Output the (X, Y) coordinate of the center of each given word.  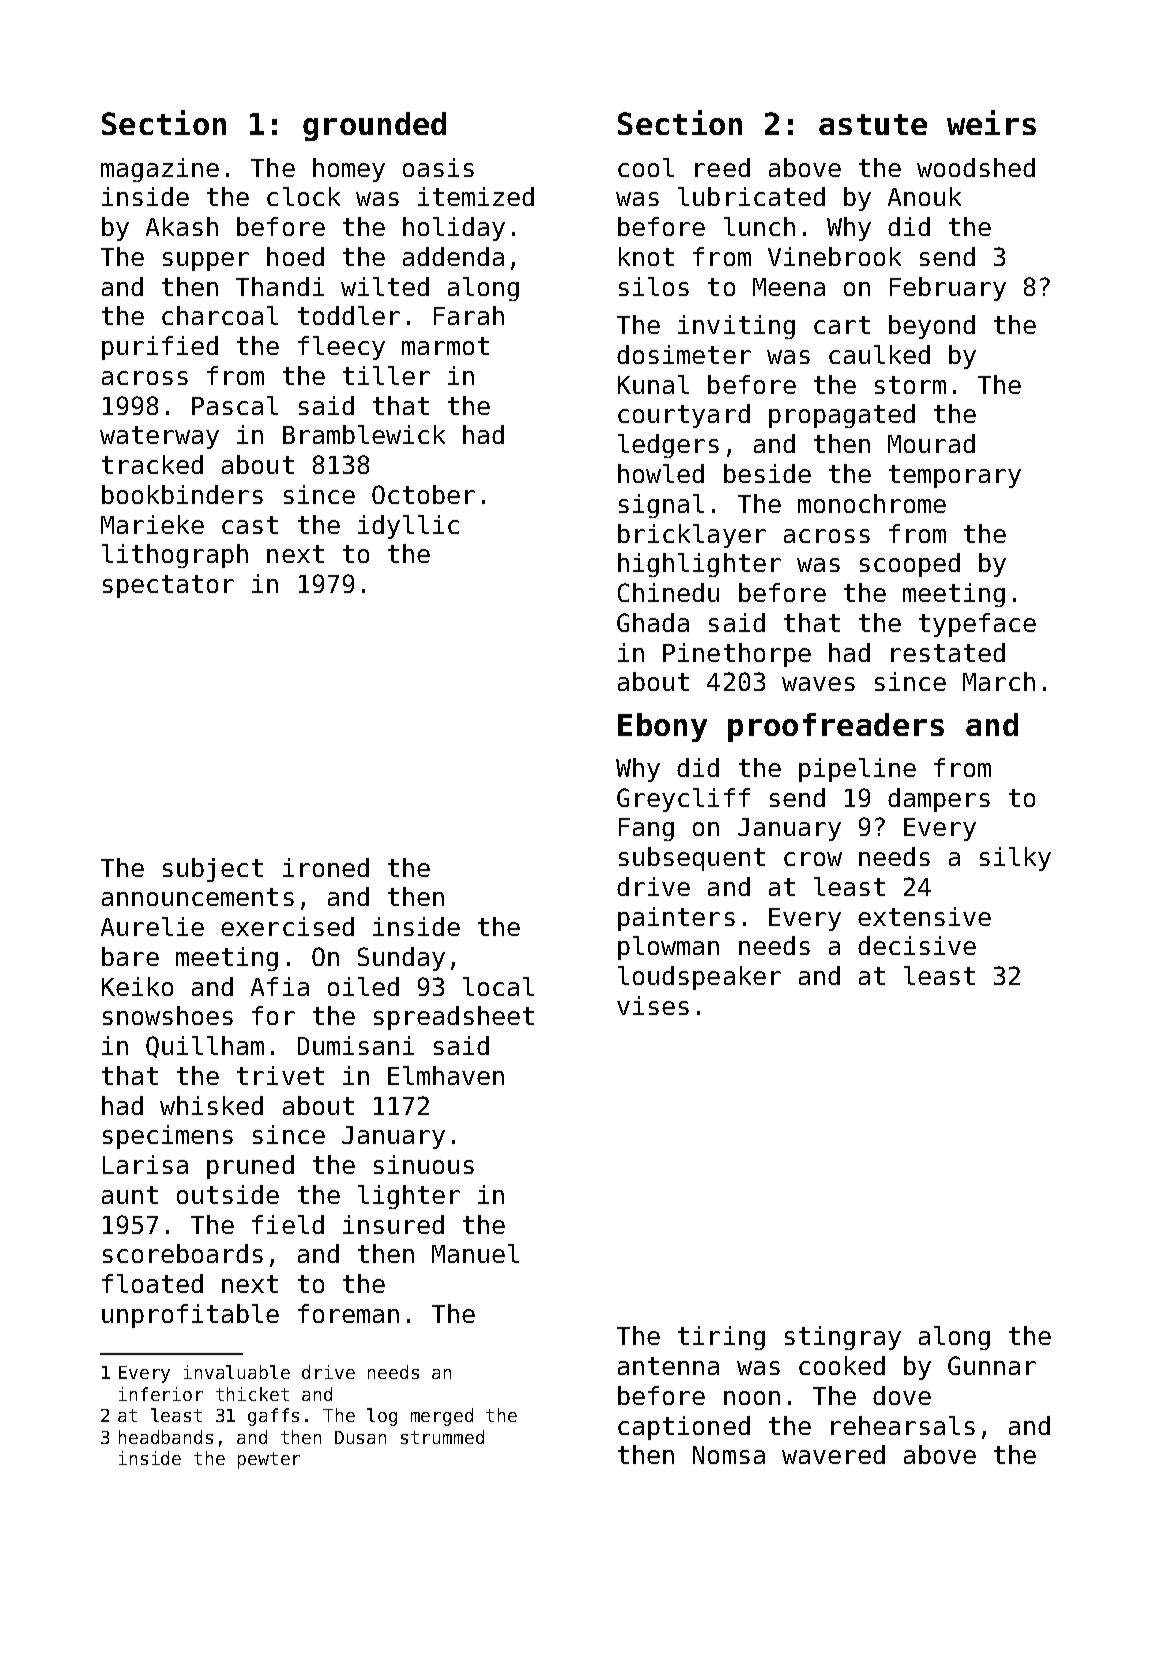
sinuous (424, 1164)
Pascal (235, 405)
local (498, 986)
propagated (842, 416)
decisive (917, 945)
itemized (476, 196)
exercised (287, 926)
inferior (161, 1394)
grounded (374, 126)
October (423, 494)
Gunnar (992, 1365)
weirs (991, 122)
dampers (939, 800)
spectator (168, 586)
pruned (250, 1167)
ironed (326, 867)
